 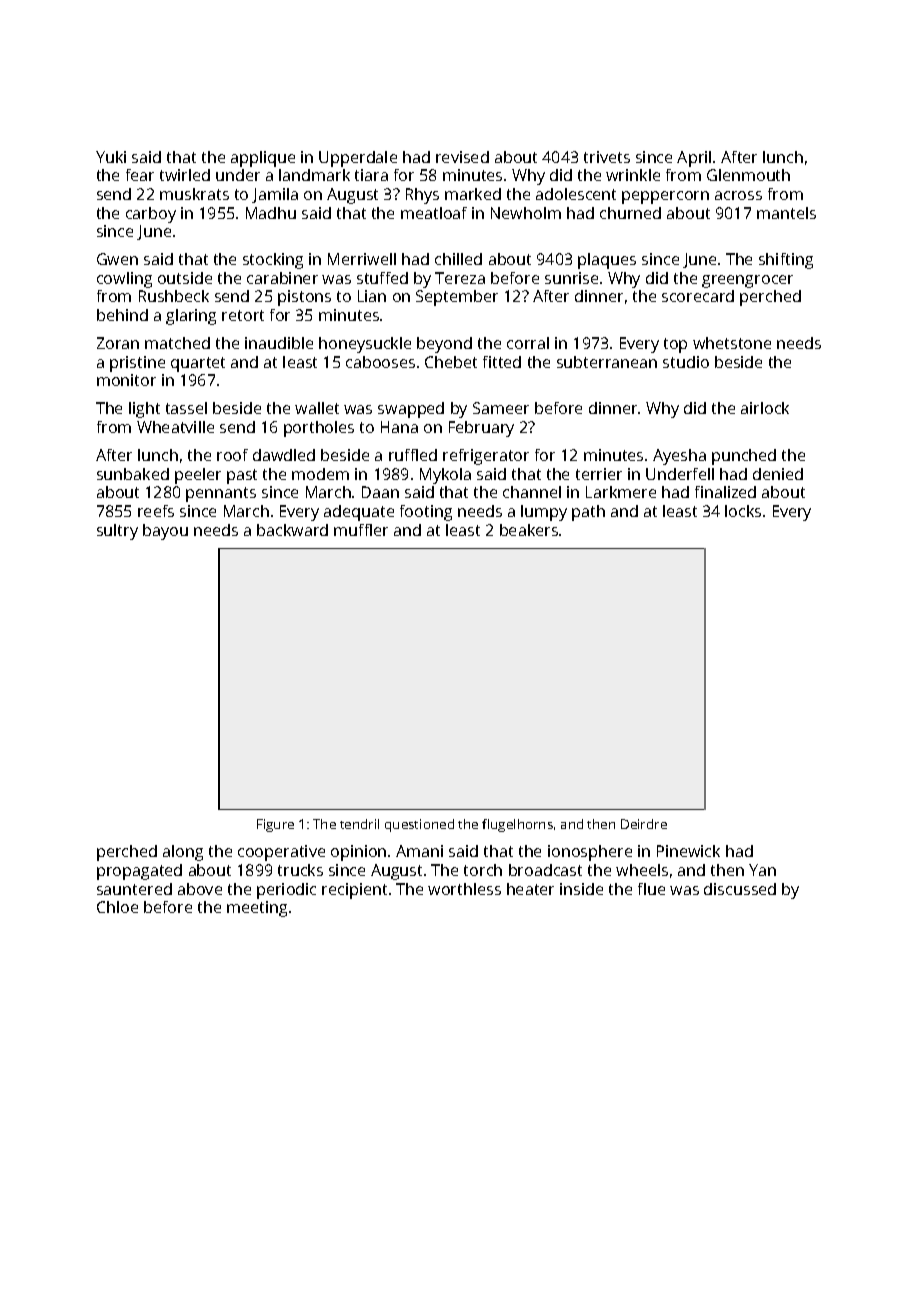 I want to click on carboy, so click(x=151, y=215).
